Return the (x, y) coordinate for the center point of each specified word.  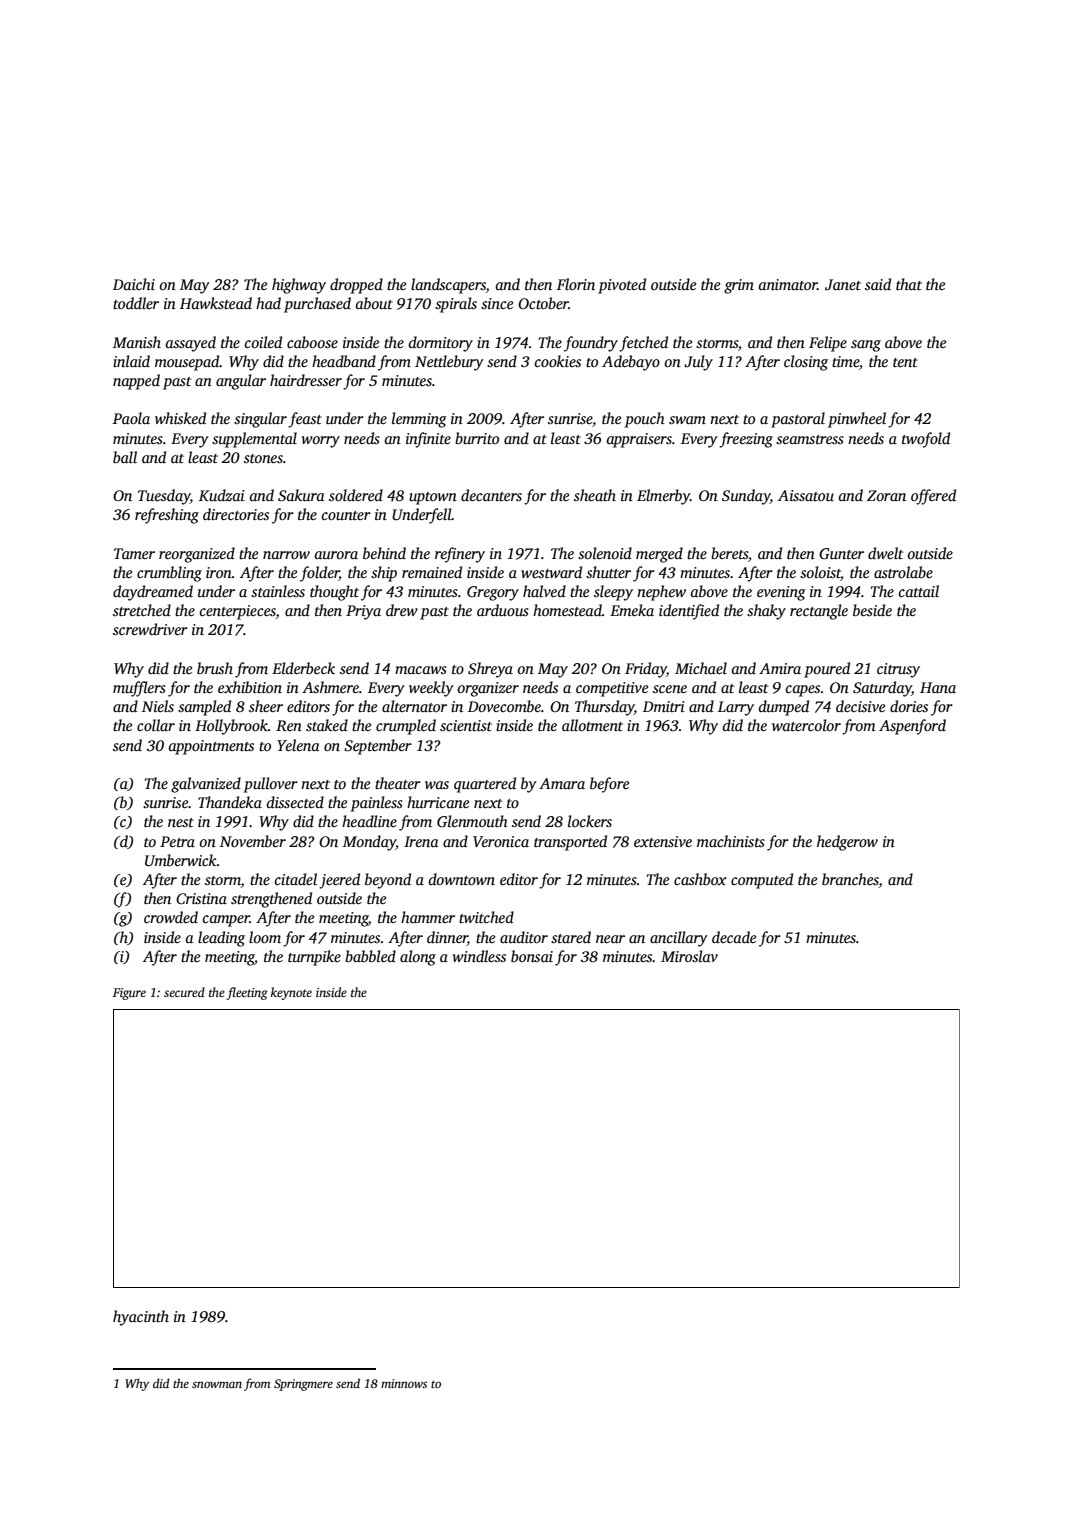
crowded (171, 917)
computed (762, 881)
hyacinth (141, 1318)
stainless (278, 591)
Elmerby (663, 497)
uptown (433, 498)
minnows (404, 1383)
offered (933, 497)
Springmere (303, 1385)
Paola (131, 418)
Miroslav (689, 956)
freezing (746, 440)
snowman (217, 1384)
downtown (462, 879)
